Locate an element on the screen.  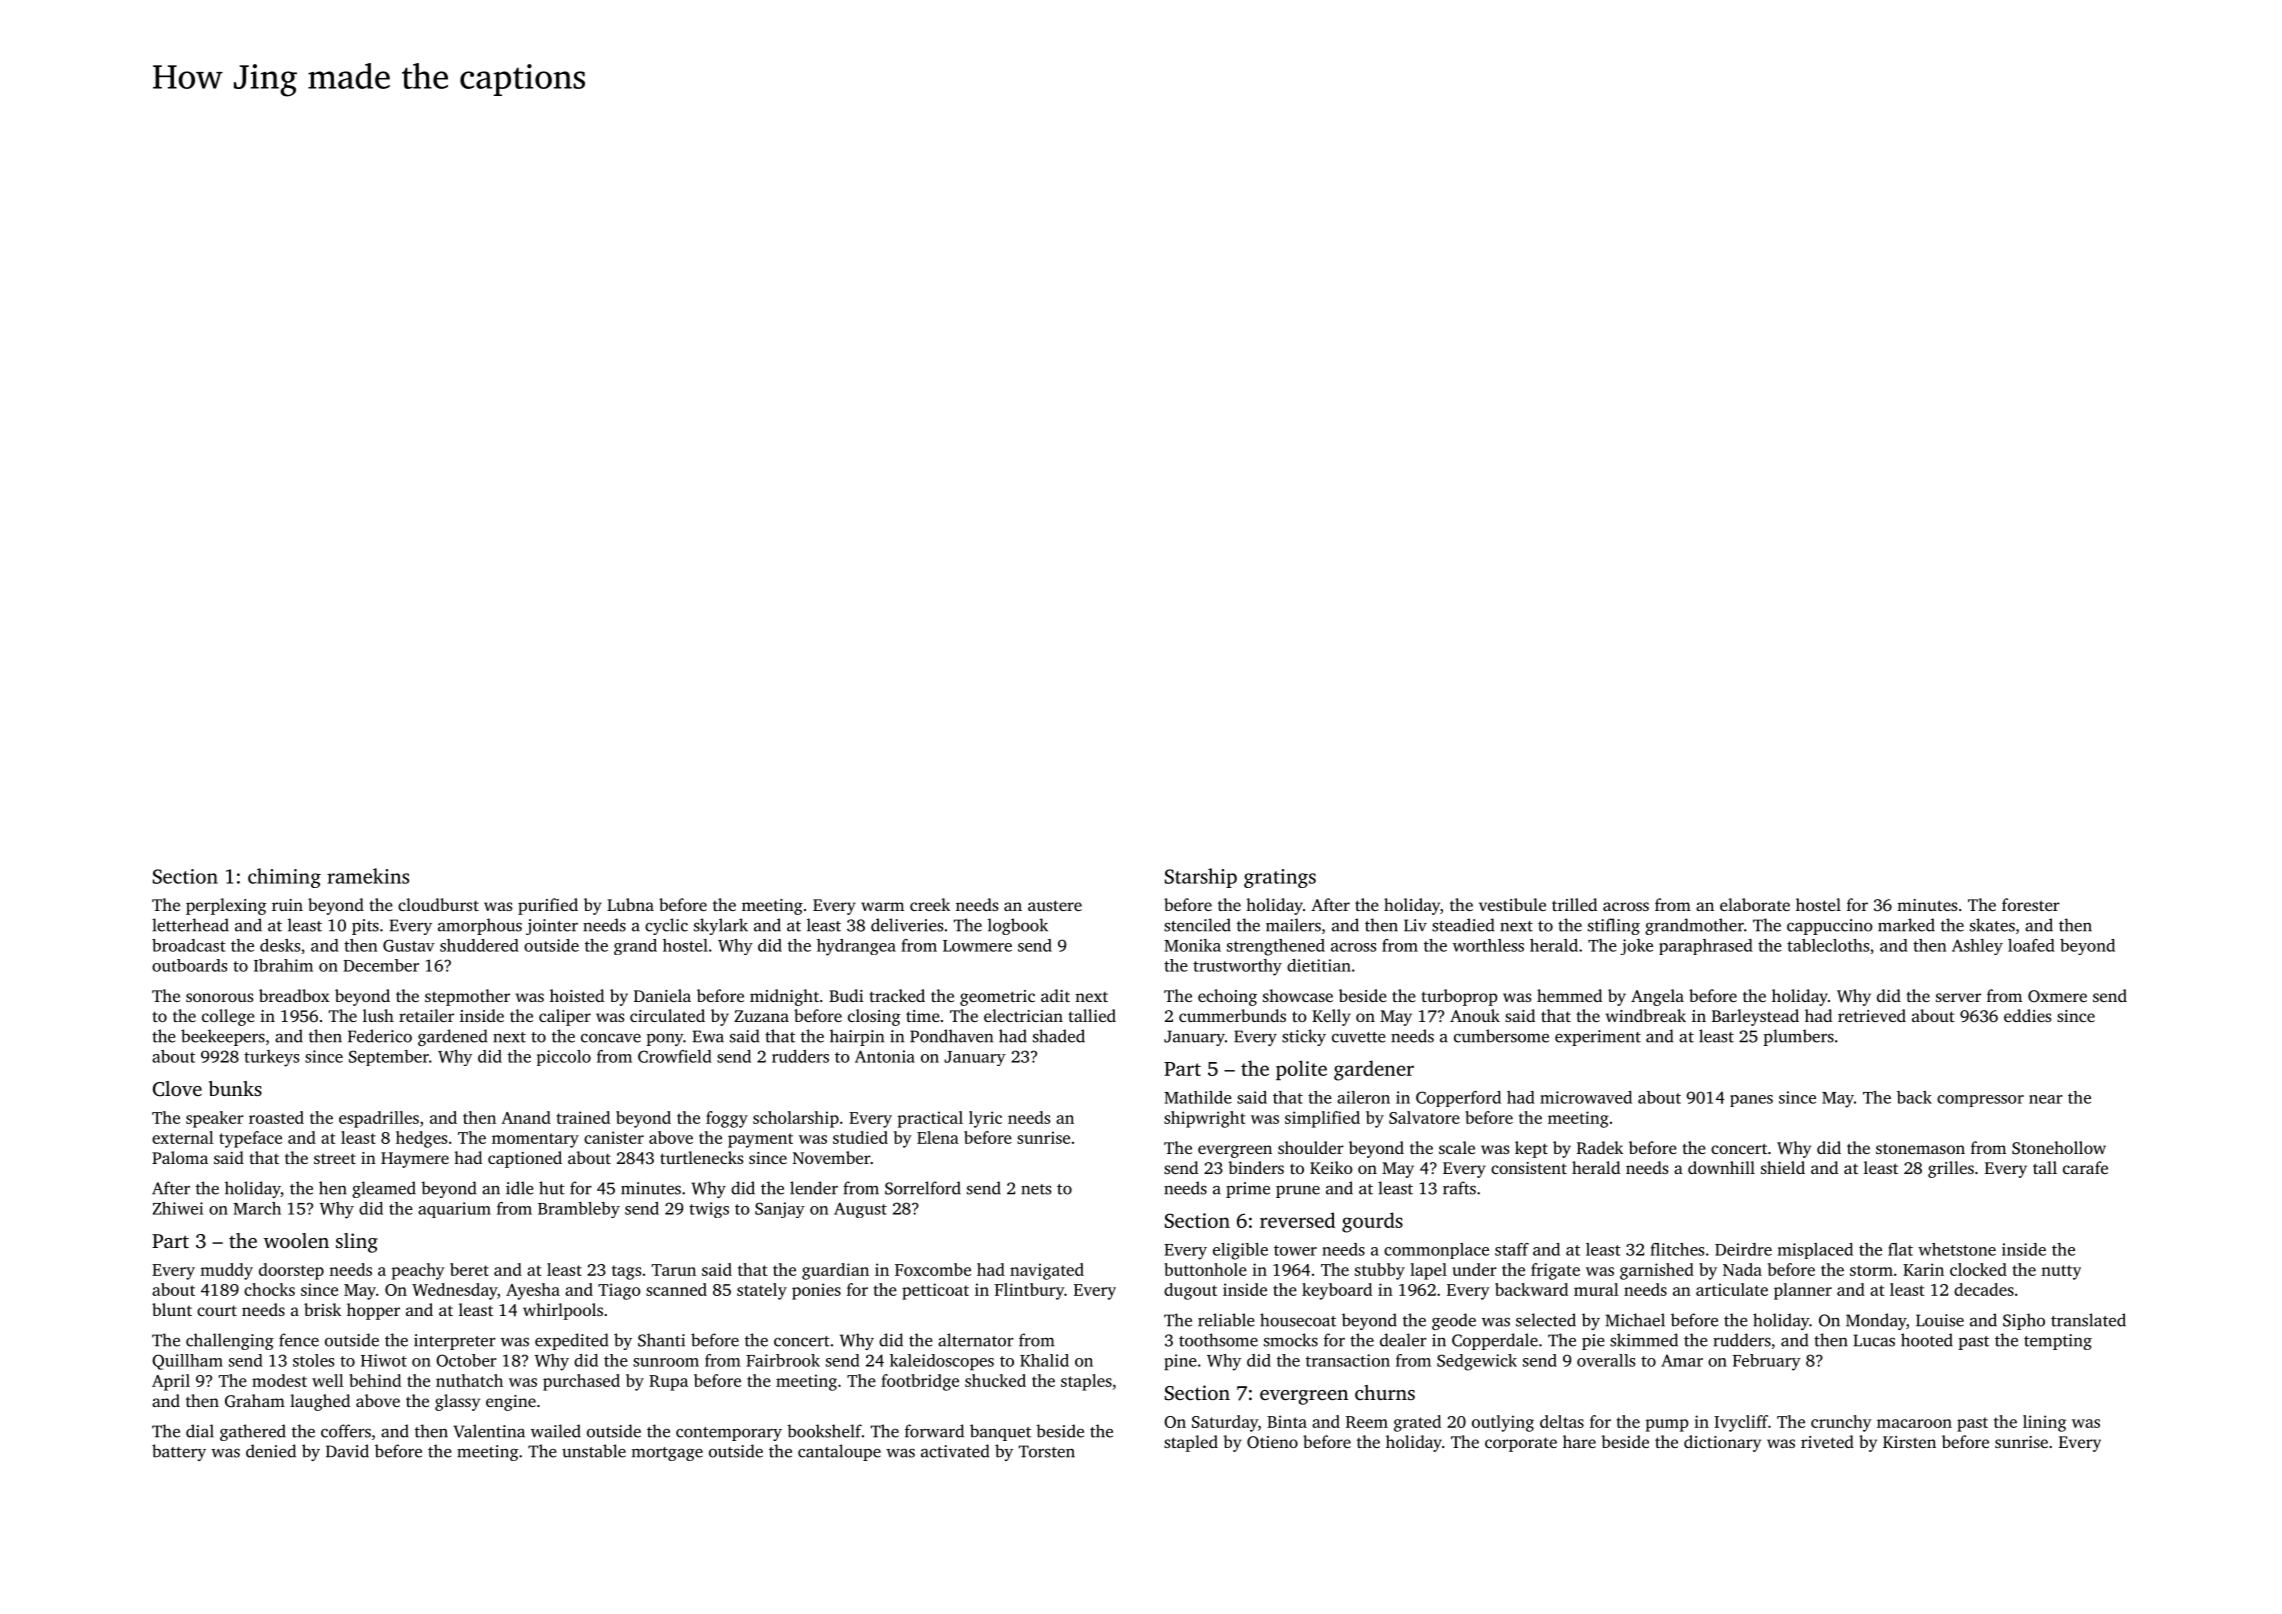
Starship is located at coordinates (1201, 878).
